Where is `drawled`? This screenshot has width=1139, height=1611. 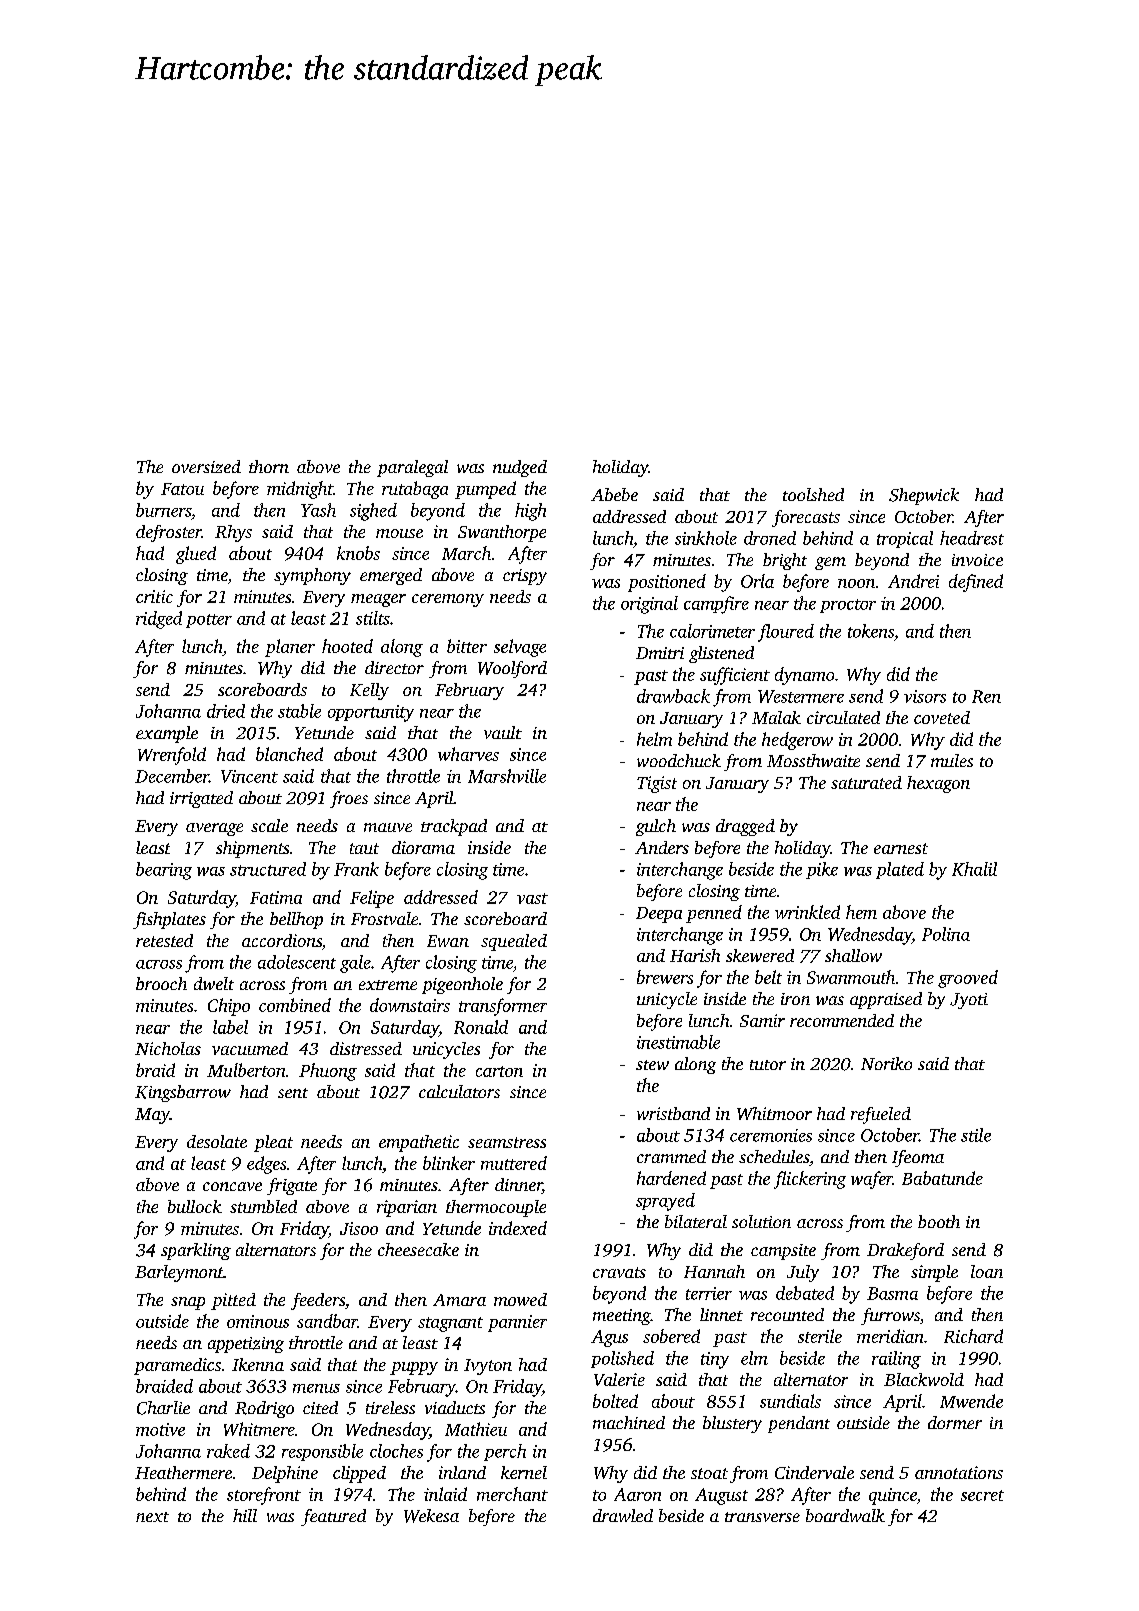
drawled is located at coordinates (623, 1515).
